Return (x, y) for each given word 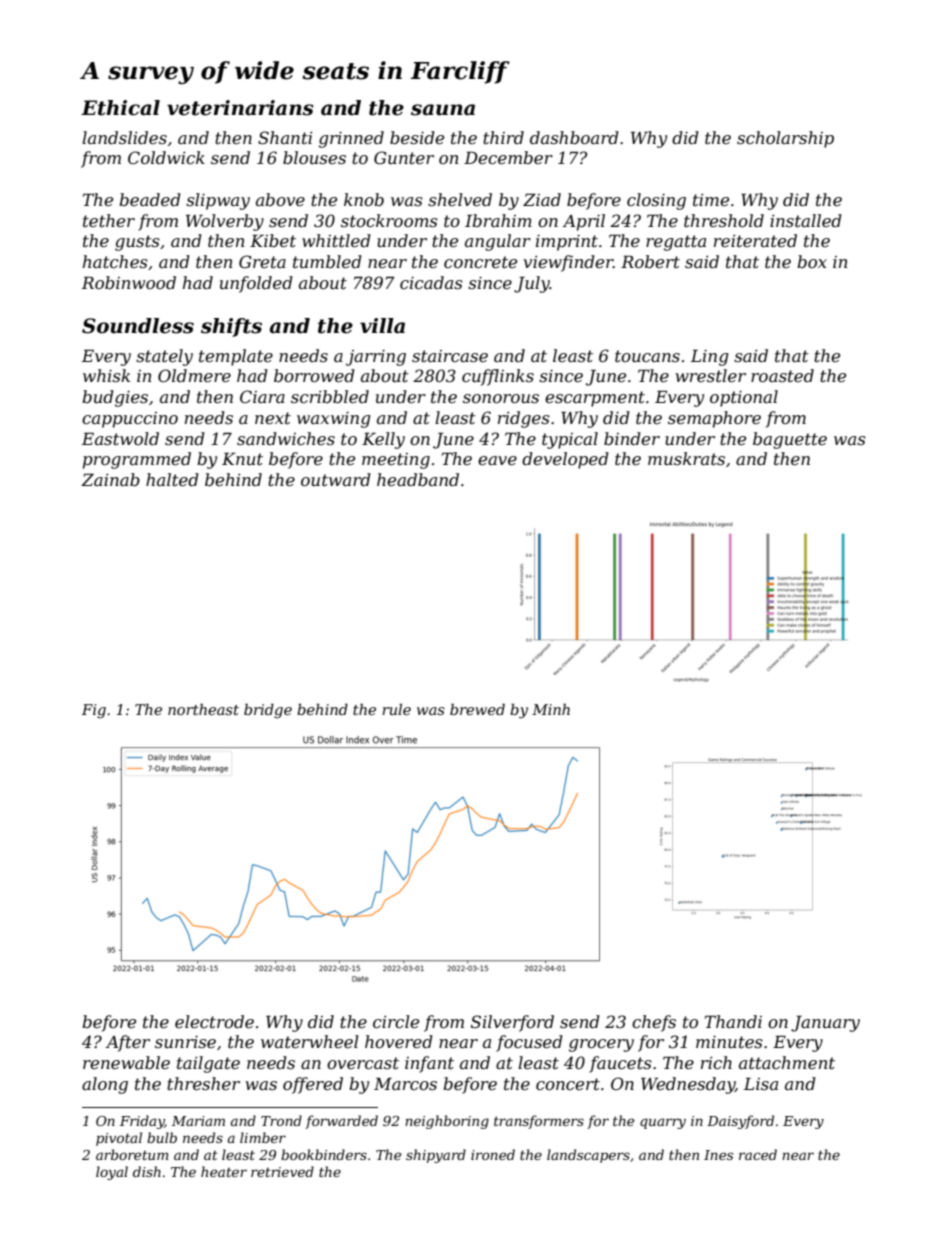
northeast (203, 709)
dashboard (574, 137)
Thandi (733, 1021)
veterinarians (240, 108)
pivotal (119, 1139)
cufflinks (498, 377)
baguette (790, 440)
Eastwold (120, 438)
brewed (477, 709)
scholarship (785, 139)
